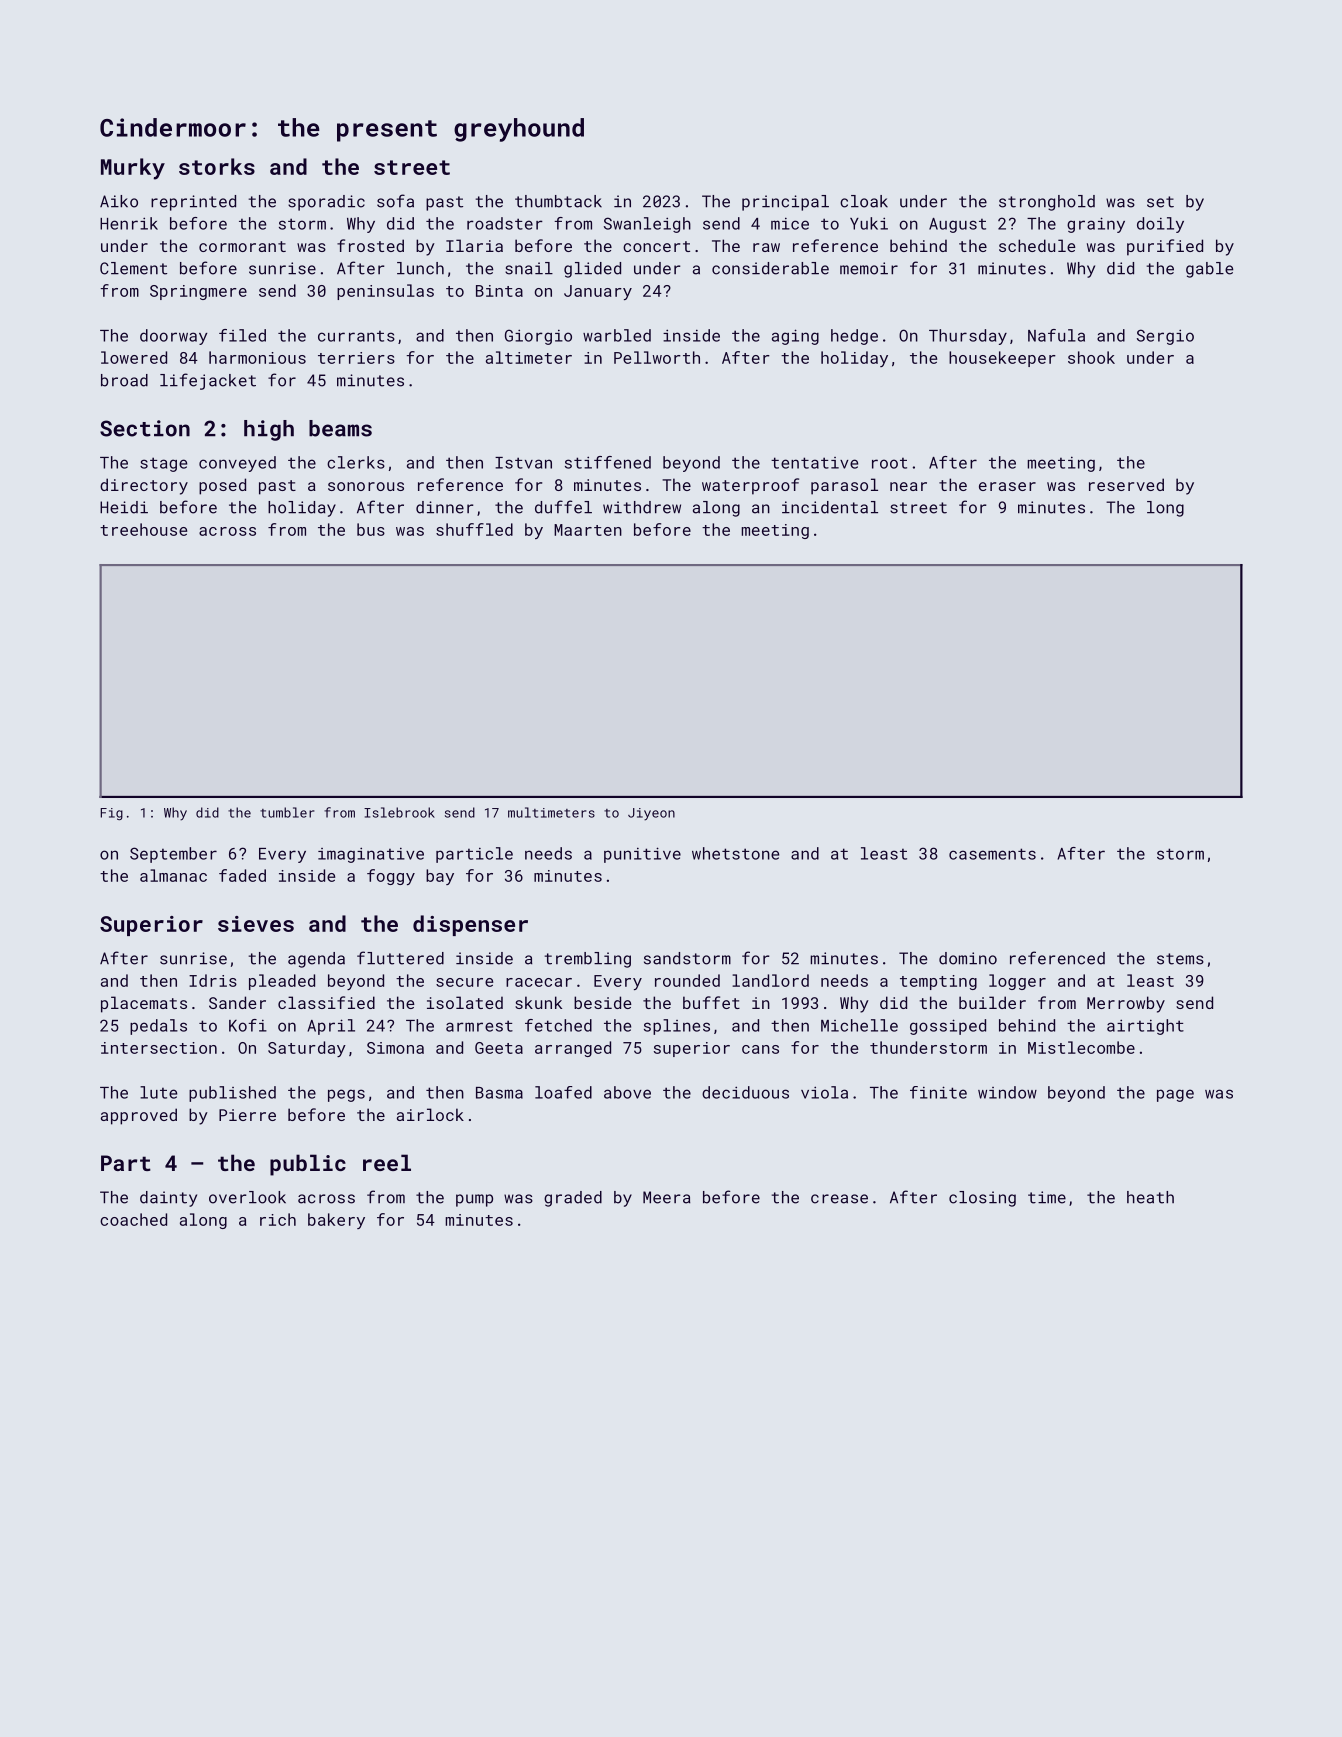 The height and width of the screenshot is (1737, 1342). What do you see at coordinates (139, 1116) in the screenshot?
I see `approved` at bounding box center [139, 1116].
